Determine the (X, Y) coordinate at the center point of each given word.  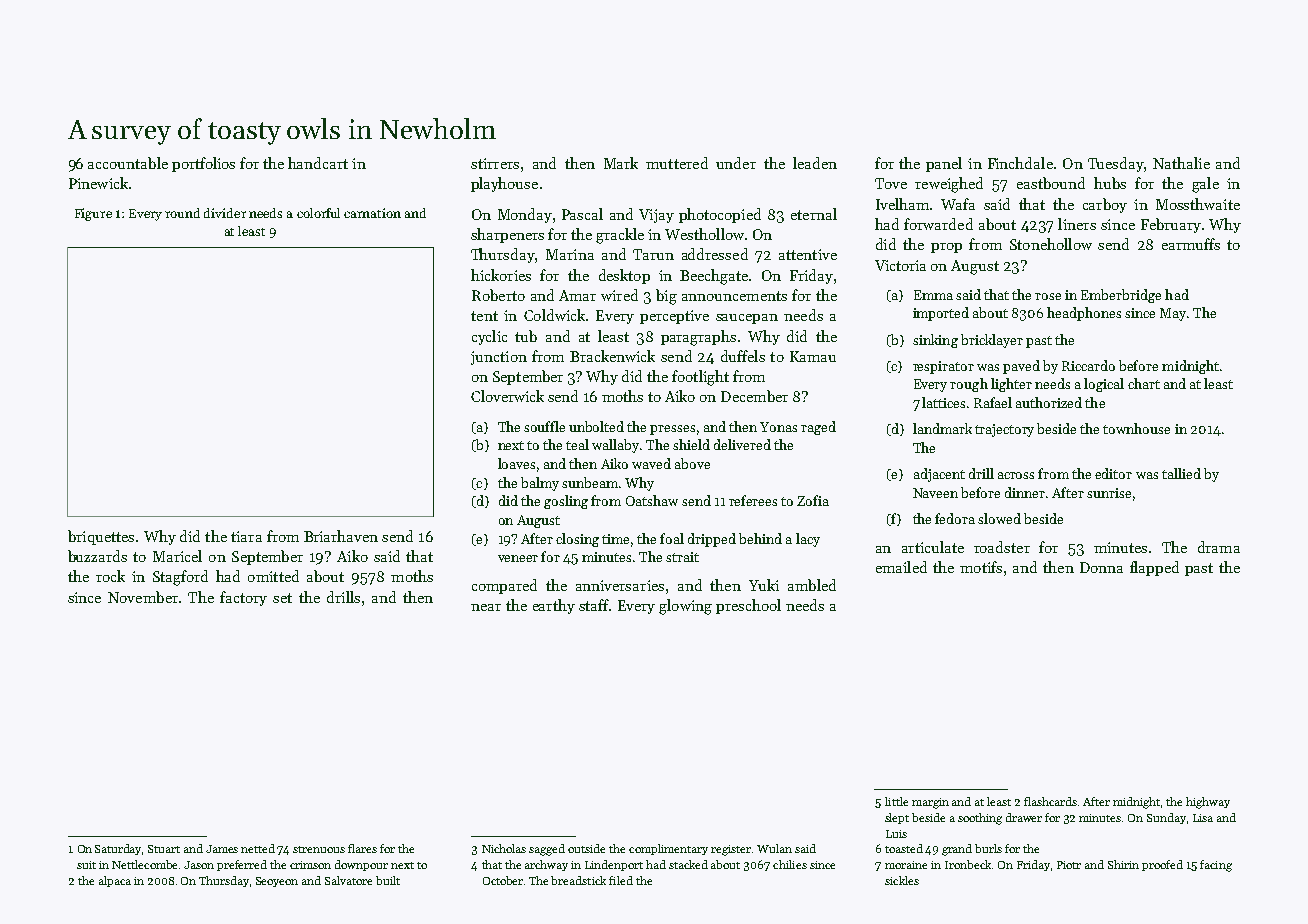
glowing (685, 607)
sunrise (1109, 493)
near (486, 607)
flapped (1154, 568)
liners (1077, 224)
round (182, 213)
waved (651, 463)
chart (1144, 383)
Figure (93, 214)
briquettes (101, 537)
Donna (1101, 567)
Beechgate (714, 277)
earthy (554, 606)
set (282, 598)
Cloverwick (507, 396)
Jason (199, 865)
